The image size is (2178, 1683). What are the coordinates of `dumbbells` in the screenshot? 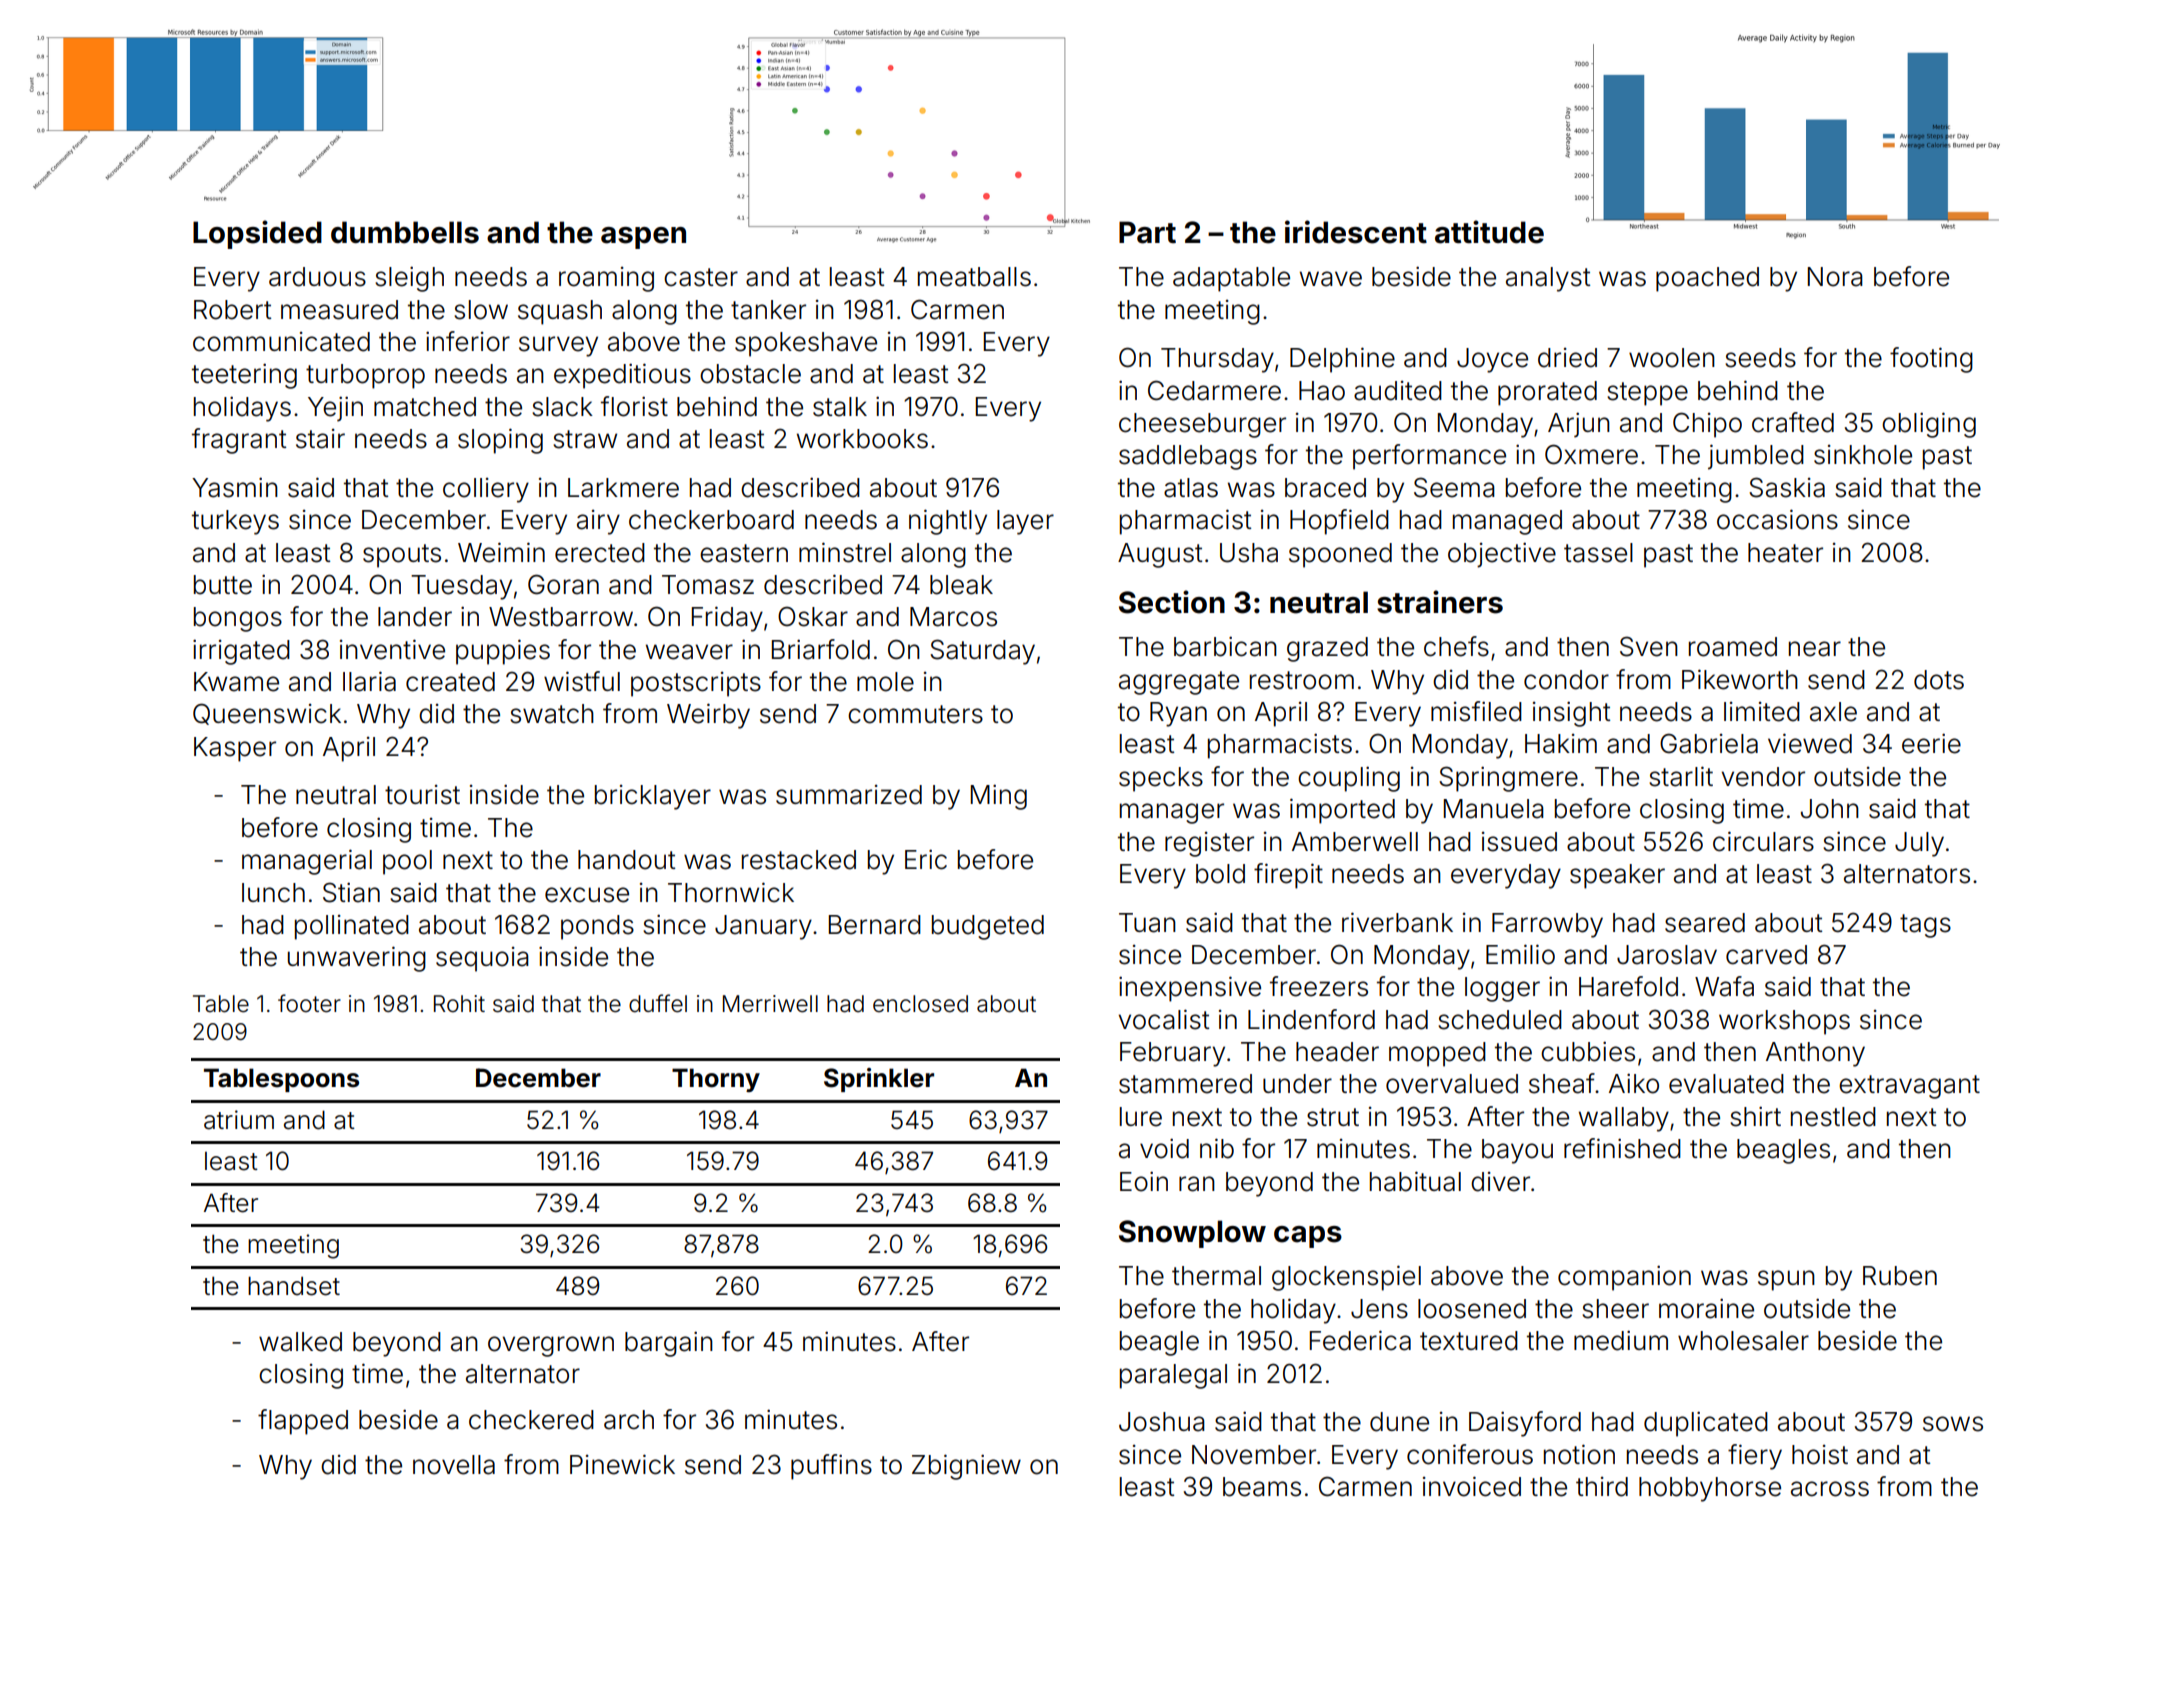 It's located at (405, 232).
